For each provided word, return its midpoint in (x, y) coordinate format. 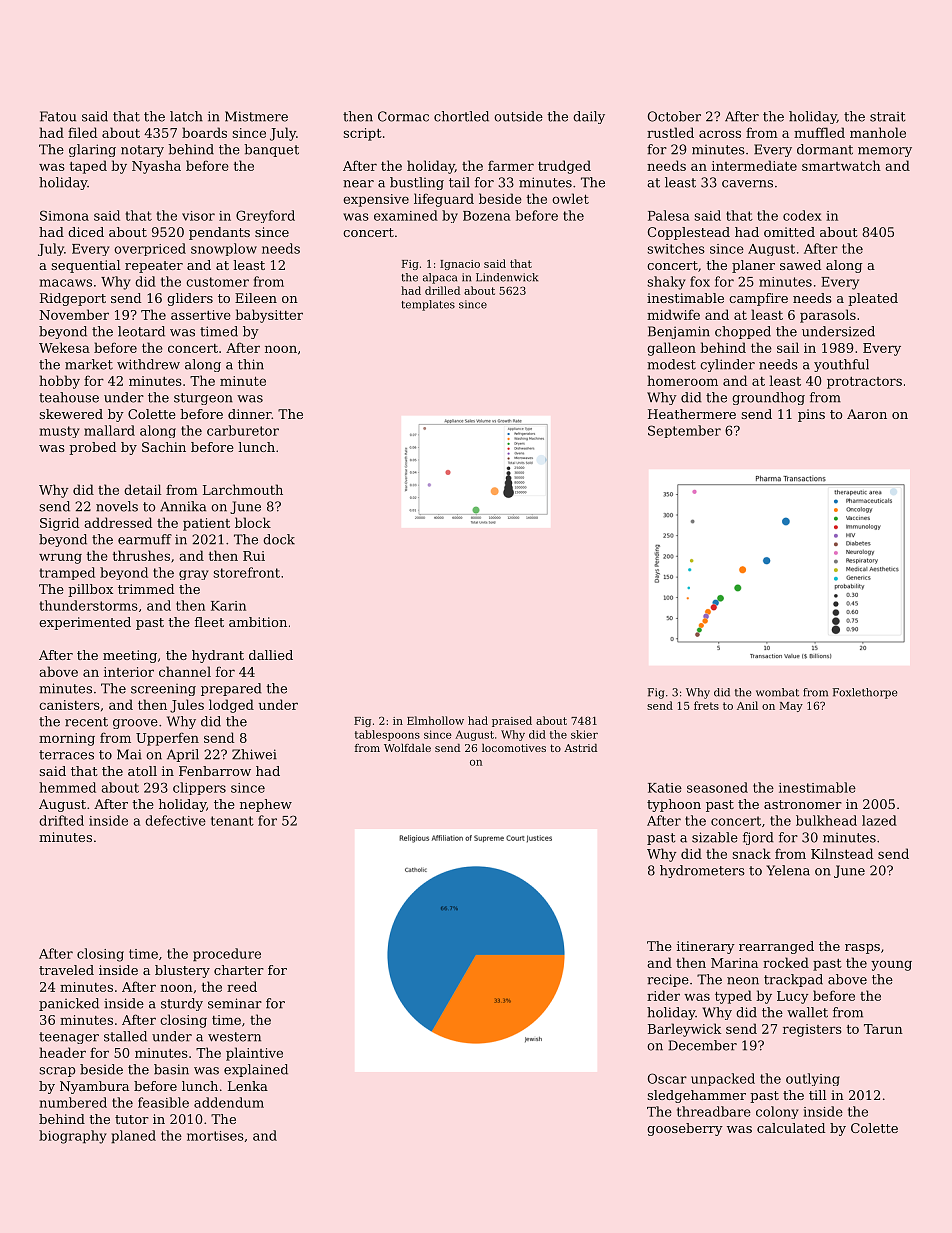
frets (706, 705)
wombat (777, 692)
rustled (670, 132)
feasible (163, 1102)
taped (88, 167)
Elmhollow (435, 720)
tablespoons (387, 735)
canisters (69, 705)
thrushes (141, 555)
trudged (564, 167)
